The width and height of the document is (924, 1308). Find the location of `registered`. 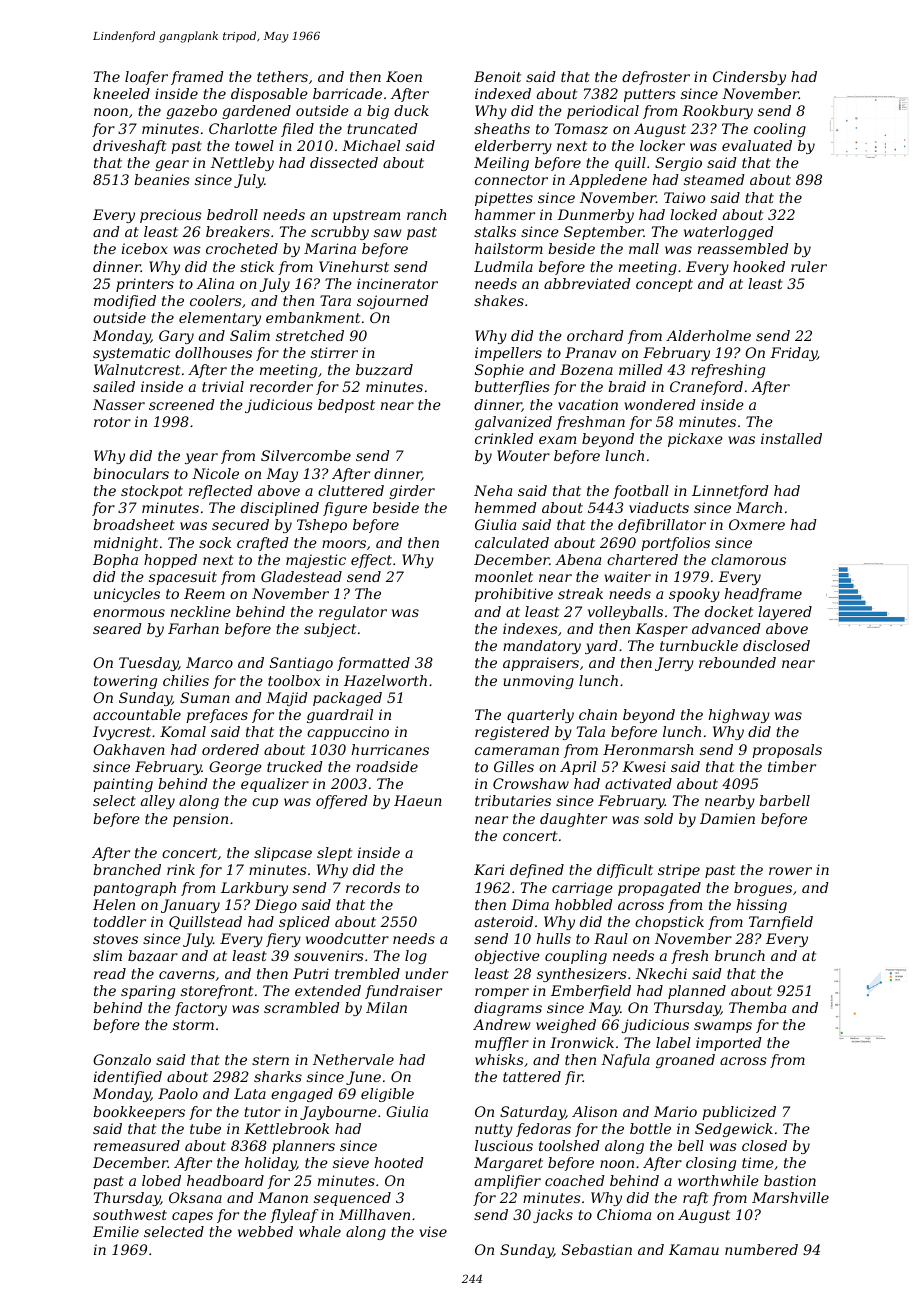

registered is located at coordinates (512, 733).
